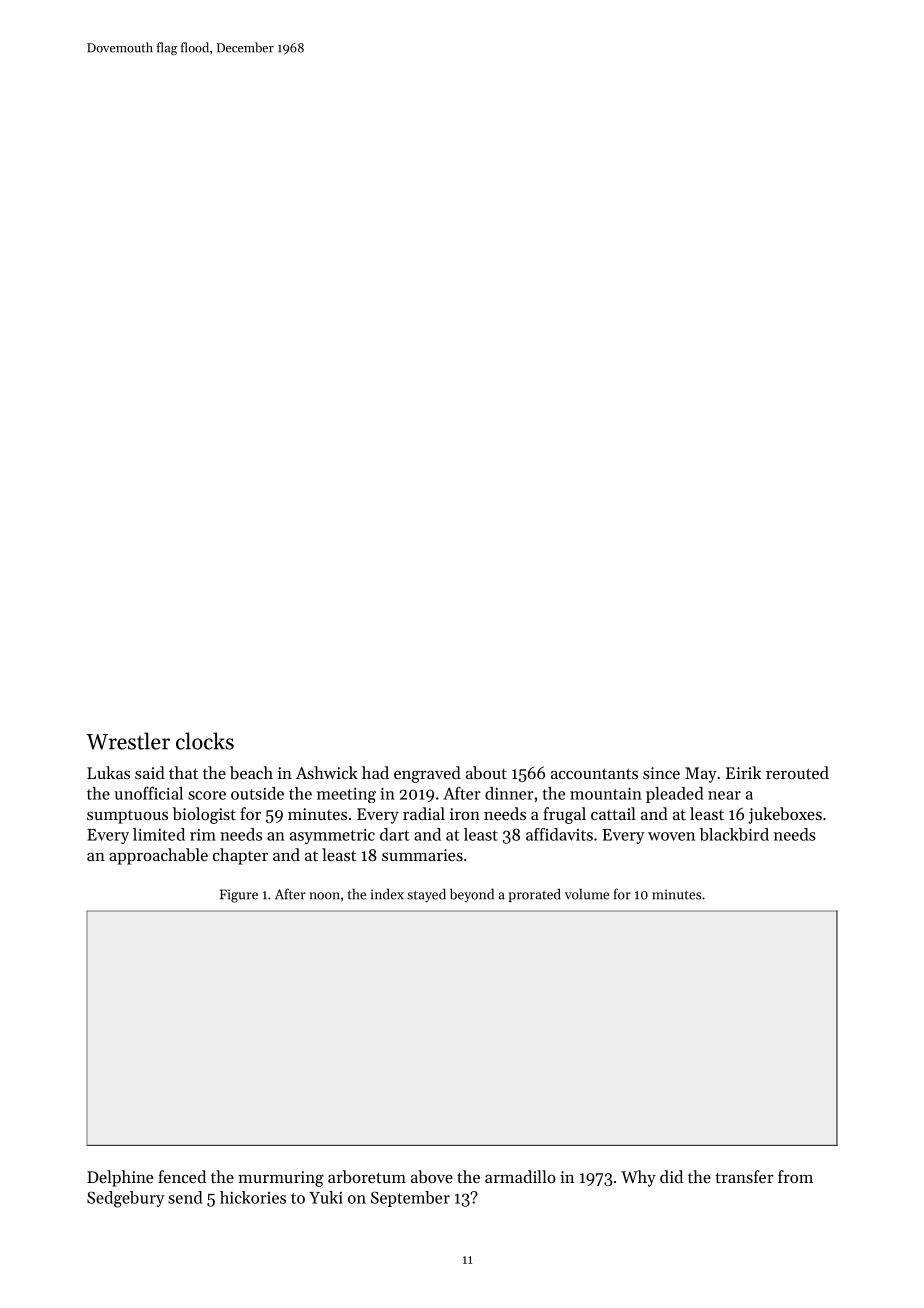 The height and width of the screenshot is (1308, 924). I want to click on about, so click(486, 772).
